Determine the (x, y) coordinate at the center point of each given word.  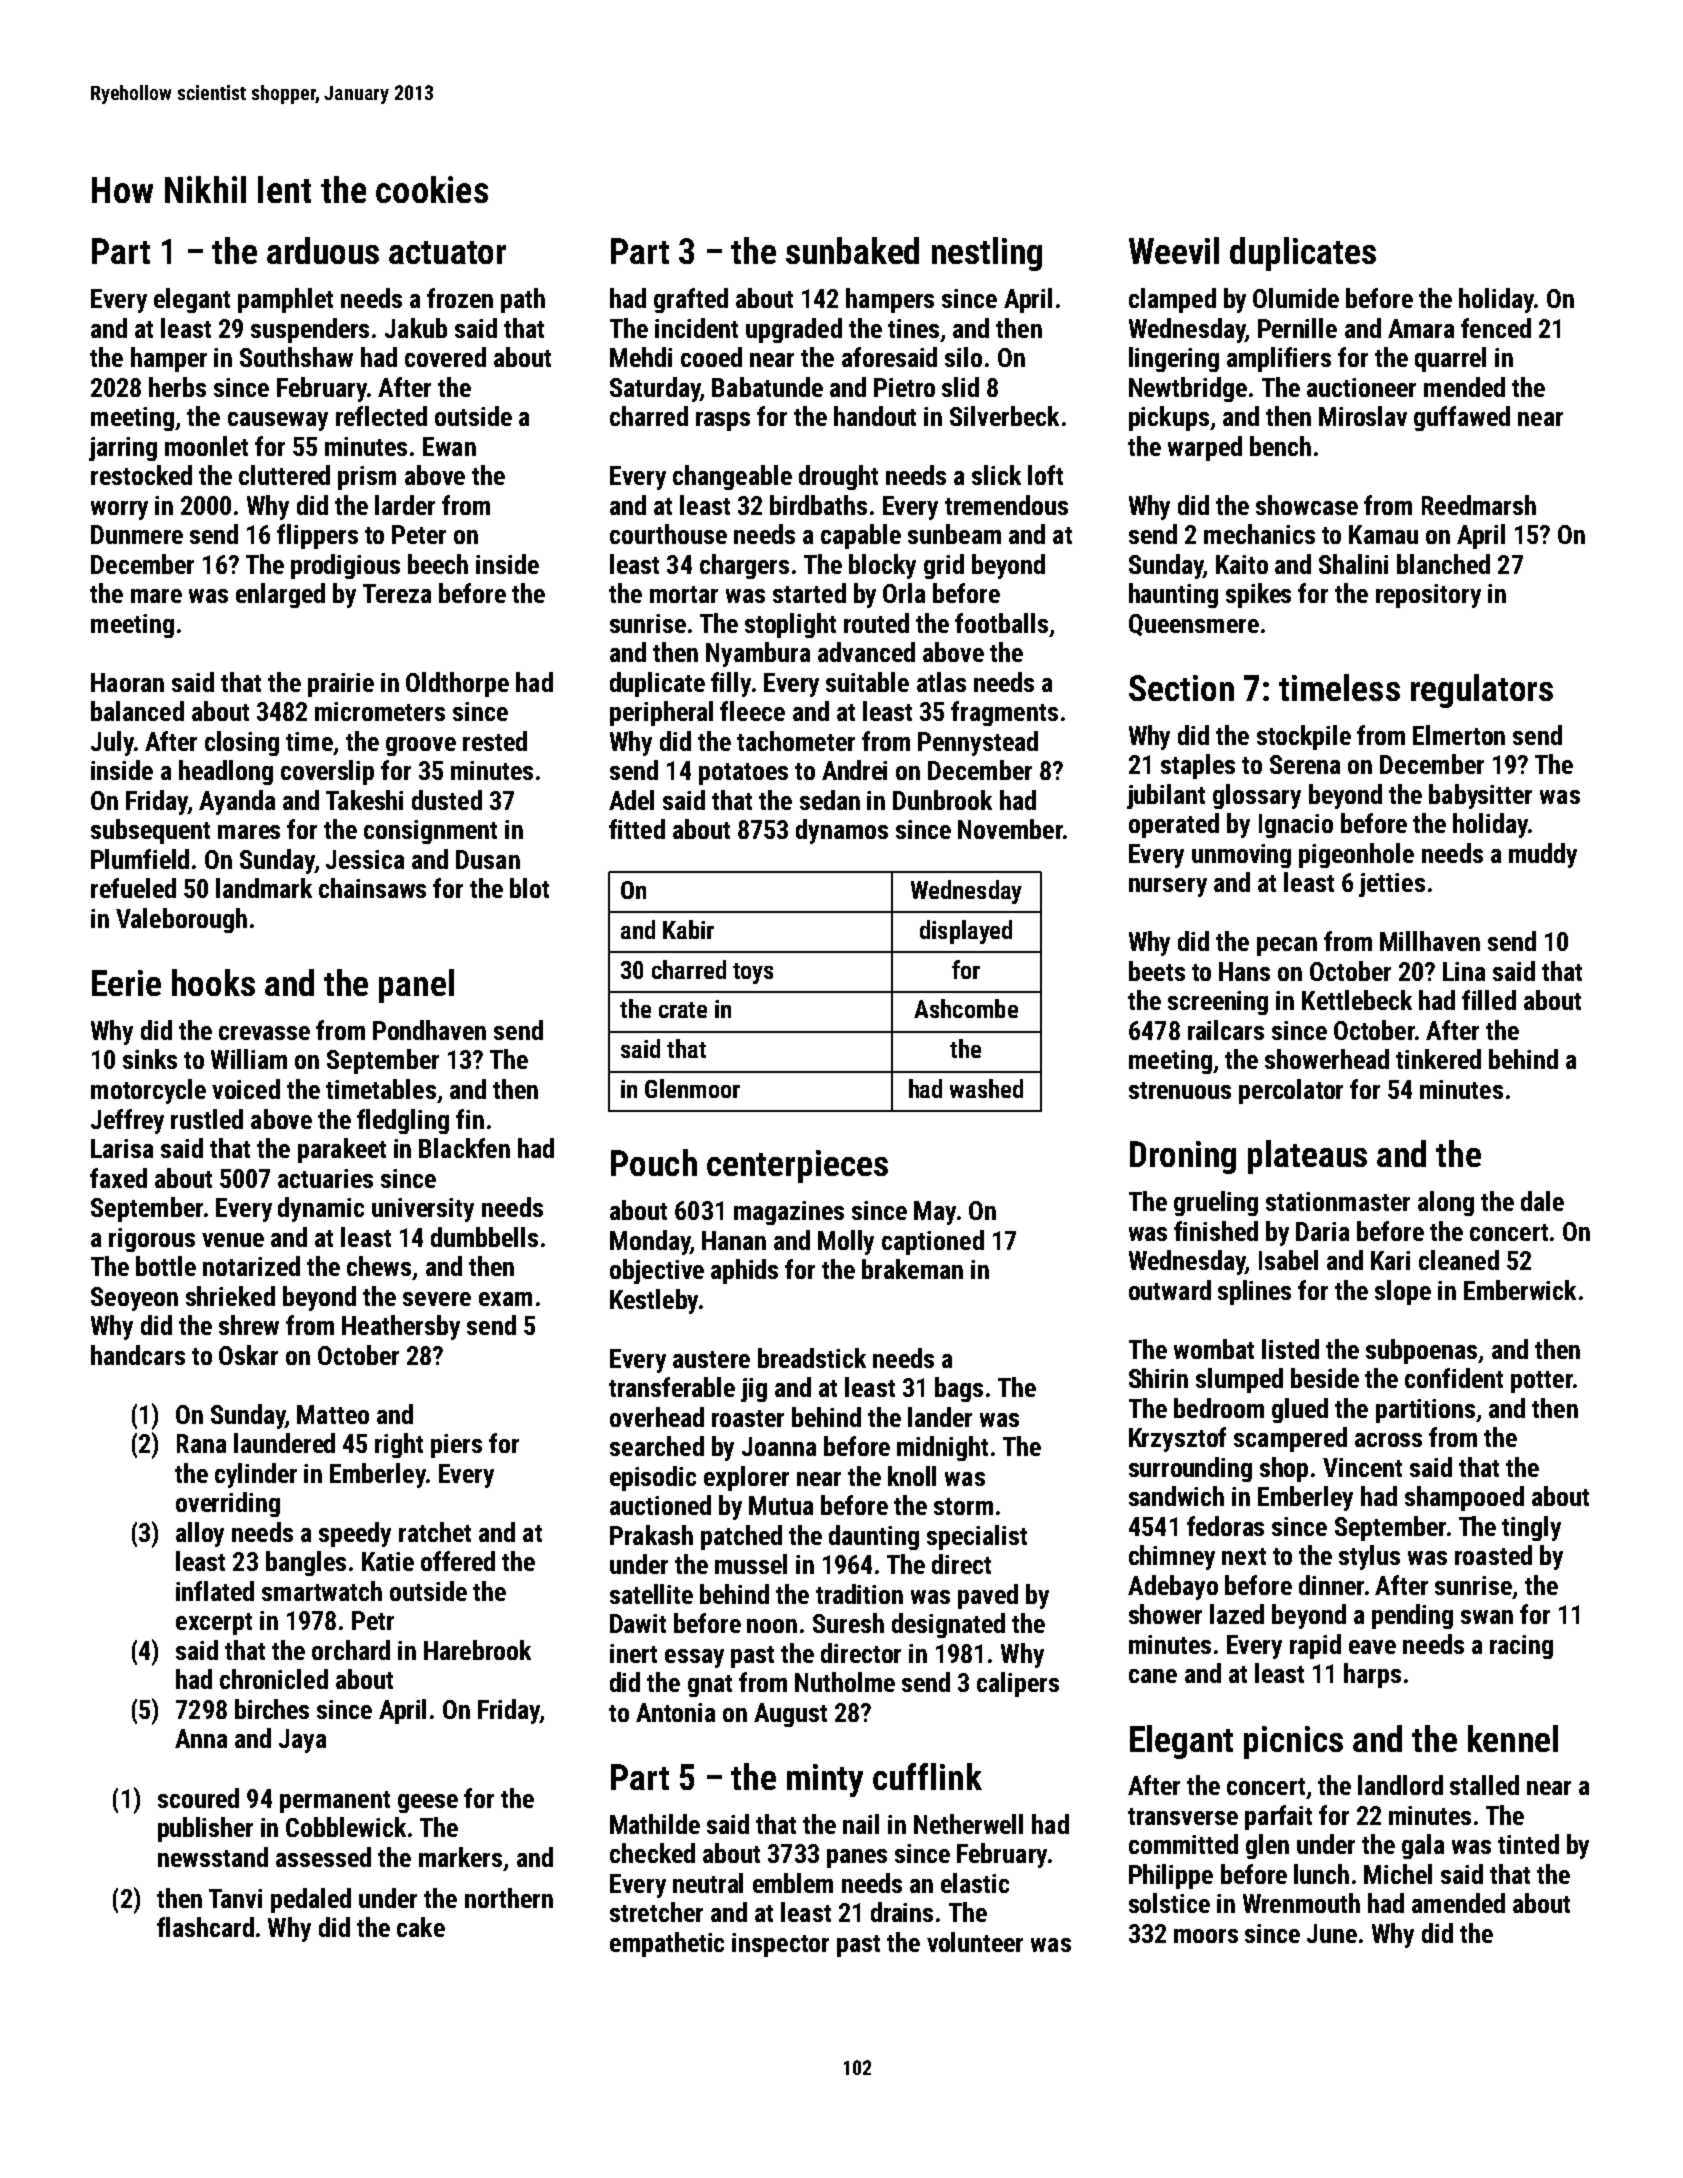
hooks (213, 982)
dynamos (842, 831)
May (935, 1213)
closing (242, 743)
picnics (1293, 1742)
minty (825, 1780)
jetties (1392, 885)
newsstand (213, 1857)
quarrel (1450, 359)
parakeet (342, 1150)
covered (445, 357)
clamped (1172, 300)
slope (1403, 1292)
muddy (1543, 855)
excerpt (214, 1624)
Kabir (688, 929)
